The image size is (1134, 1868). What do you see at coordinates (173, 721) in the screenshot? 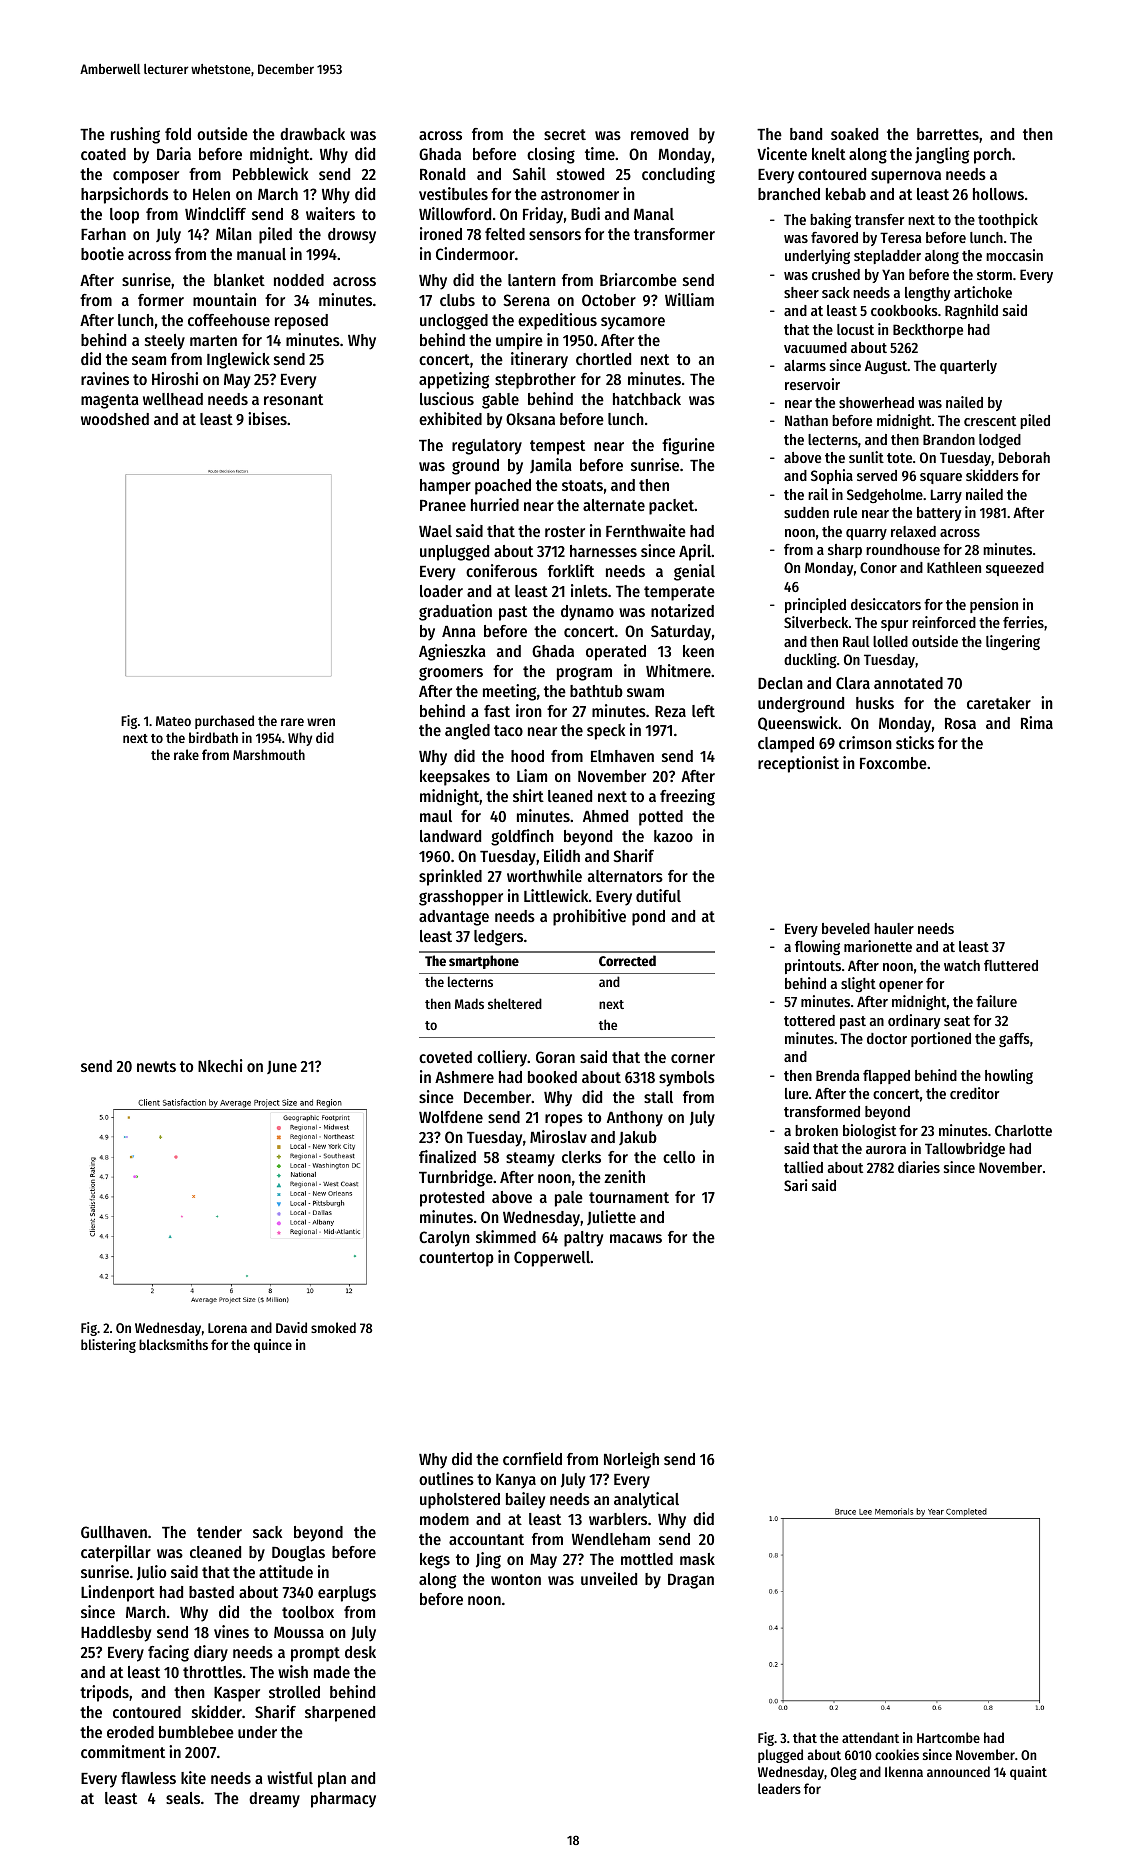
I see `Mateo` at bounding box center [173, 721].
